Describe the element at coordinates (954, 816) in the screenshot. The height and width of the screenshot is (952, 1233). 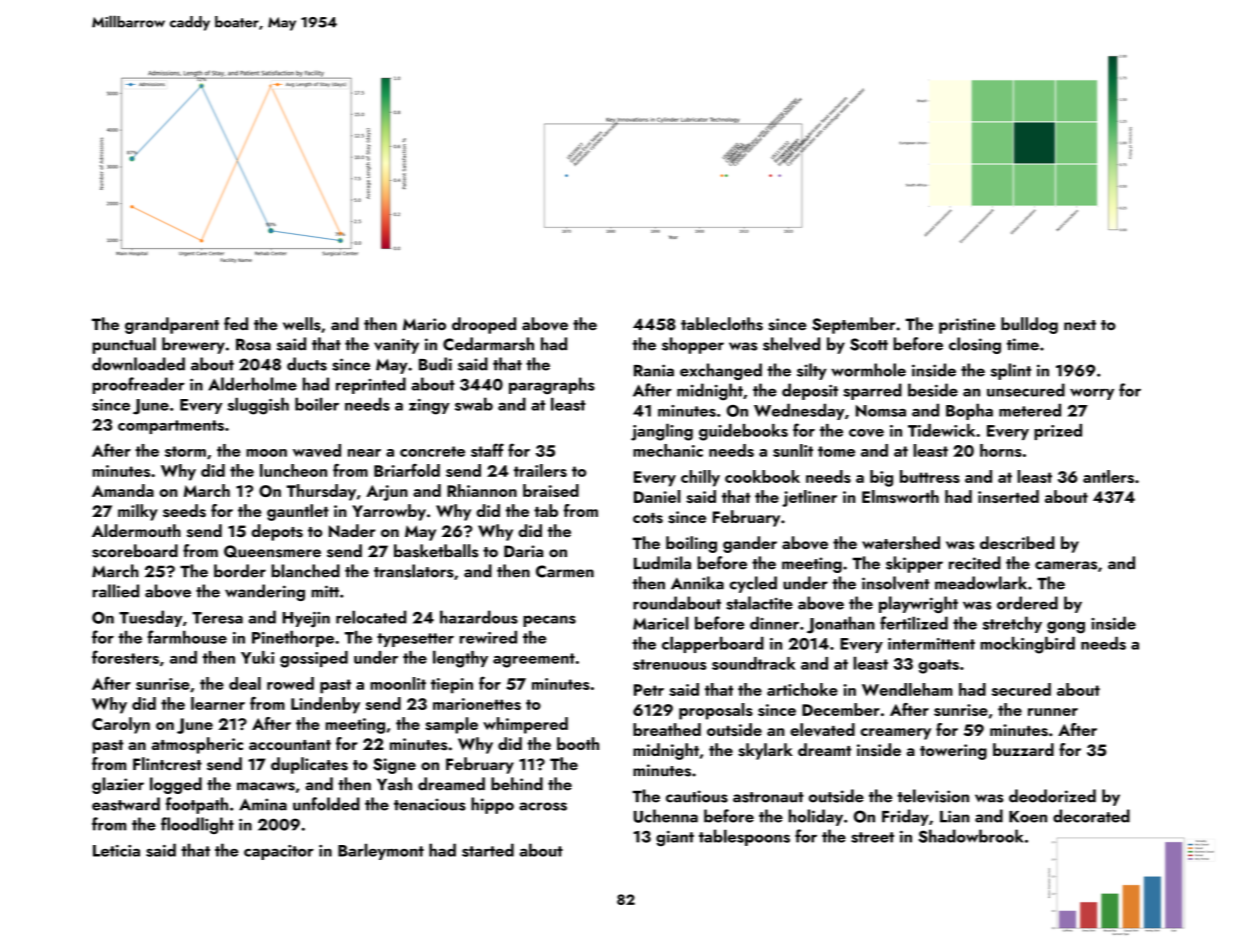
I see `Lian` at that location.
